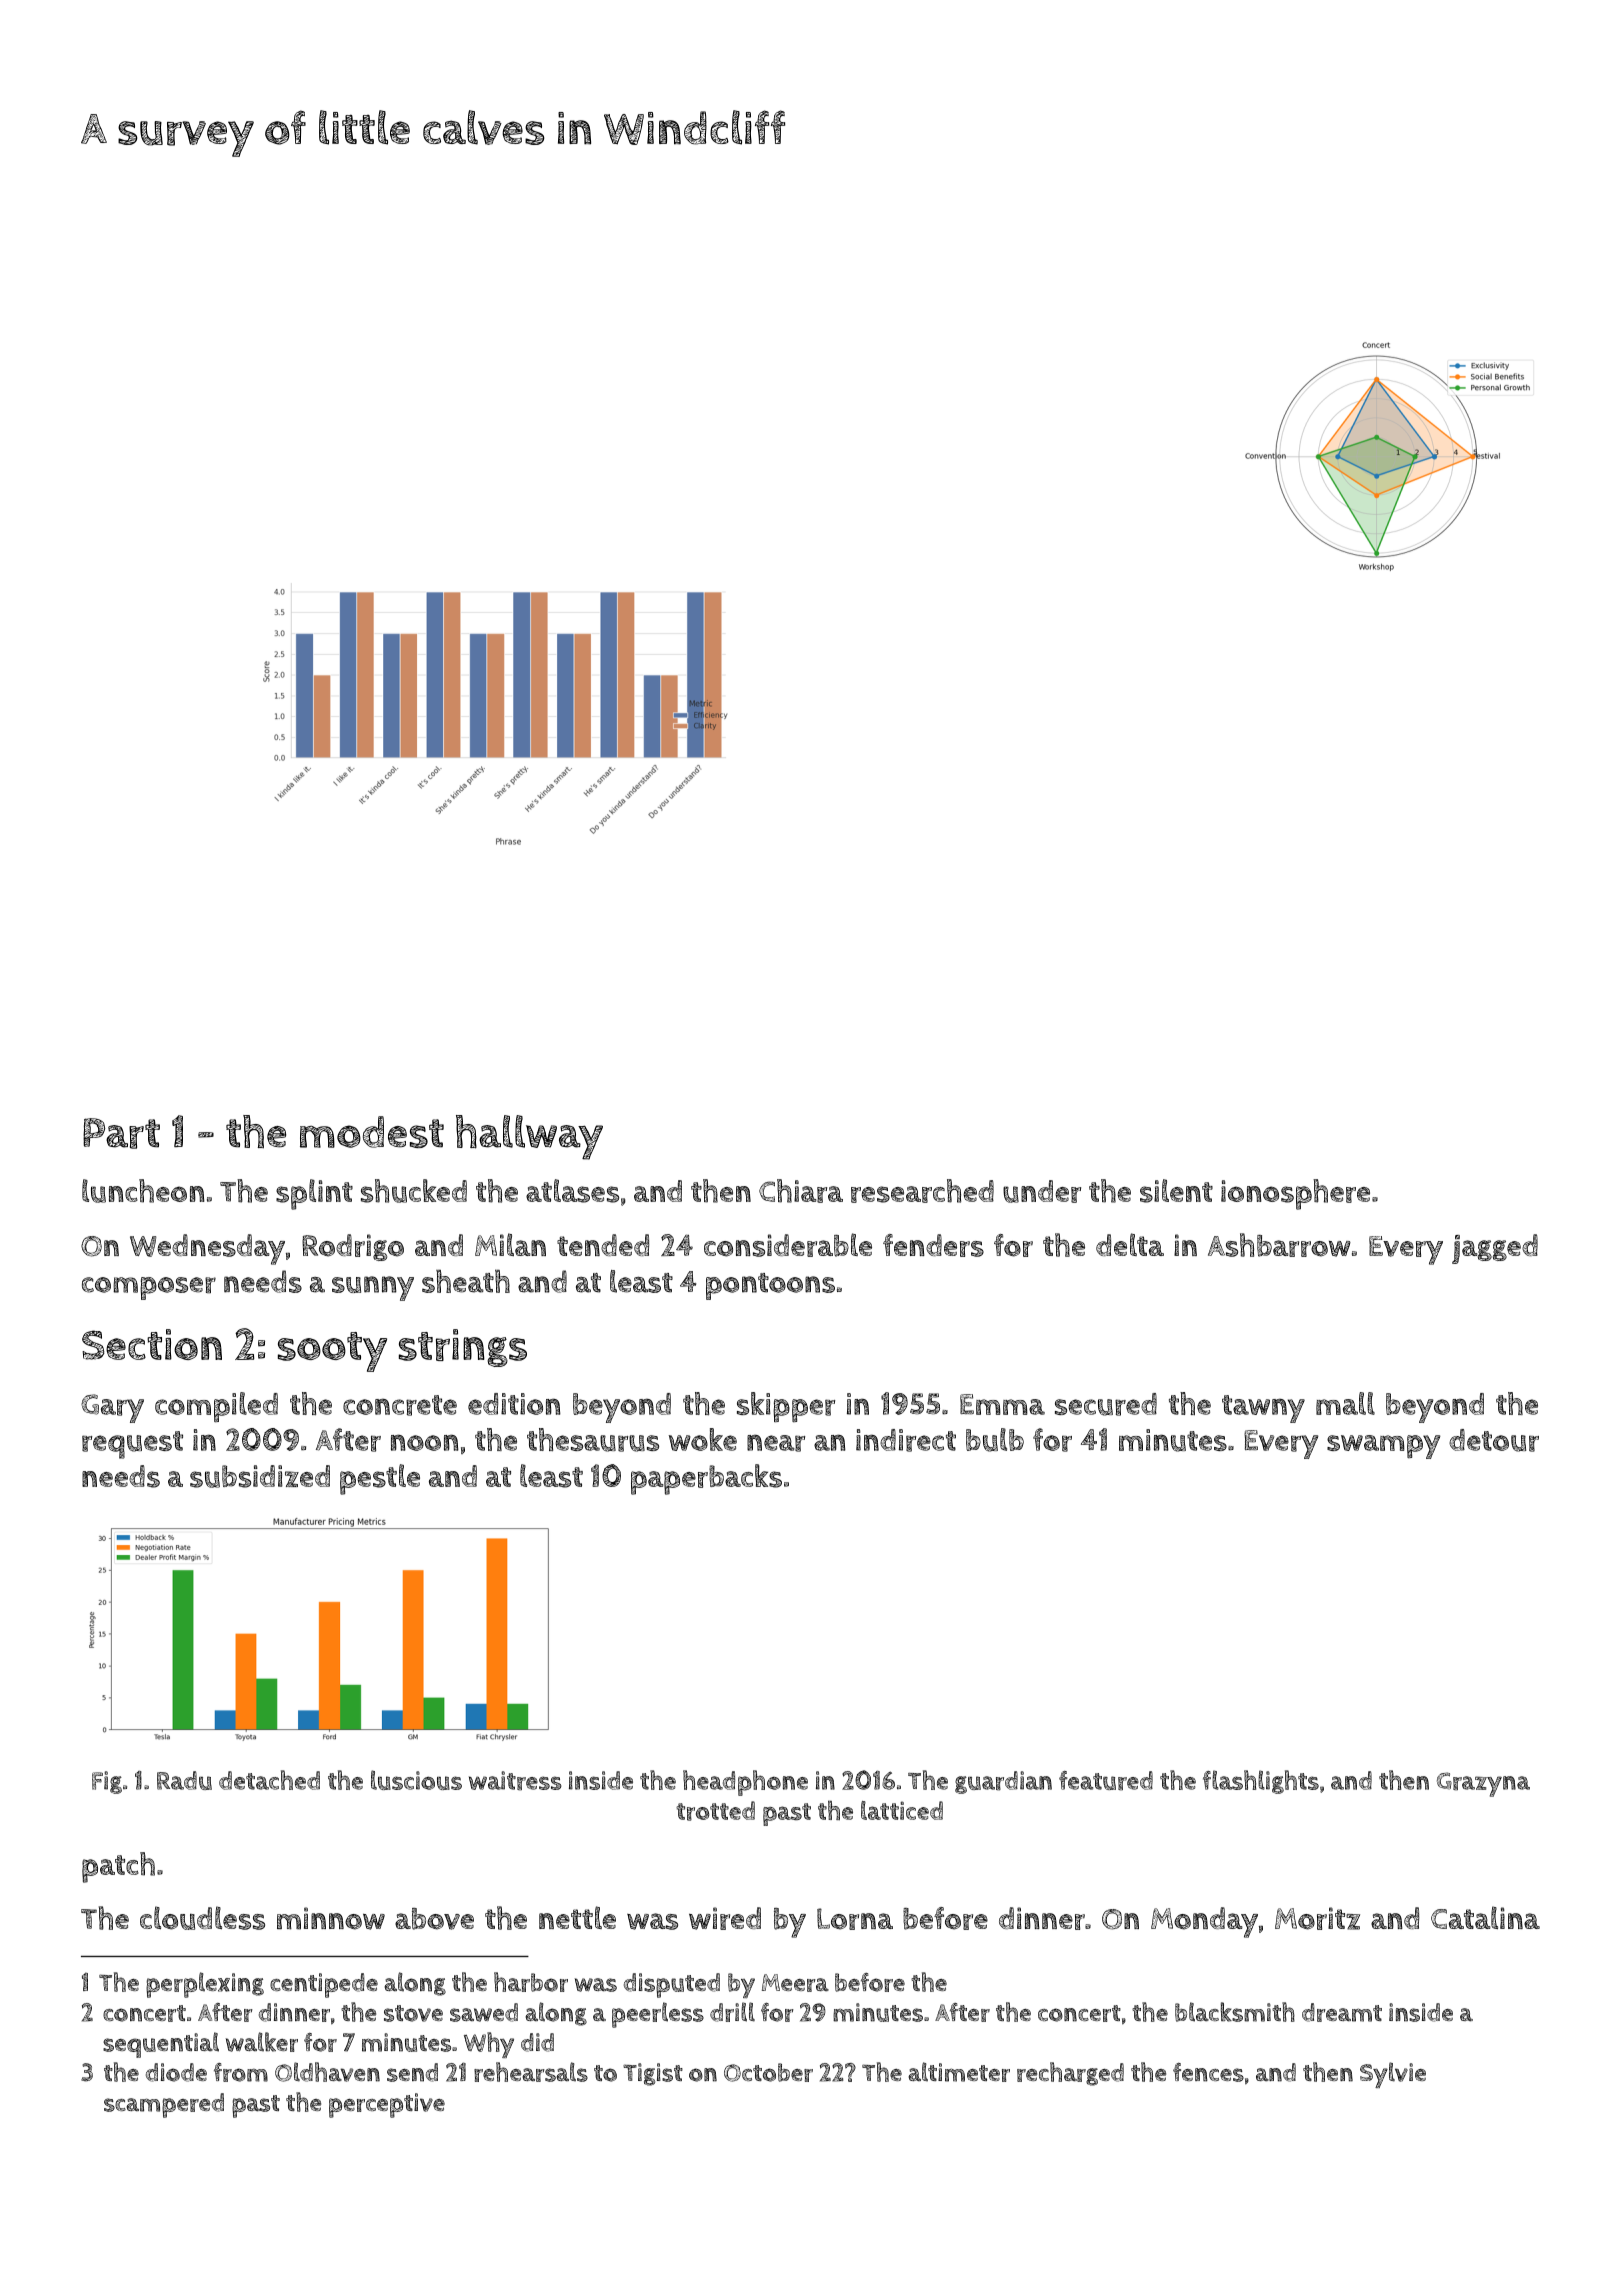 This document has width=1620, height=2292. Describe the element at coordinates (1495, 1249) in the document. I see `jagged` at that location.
